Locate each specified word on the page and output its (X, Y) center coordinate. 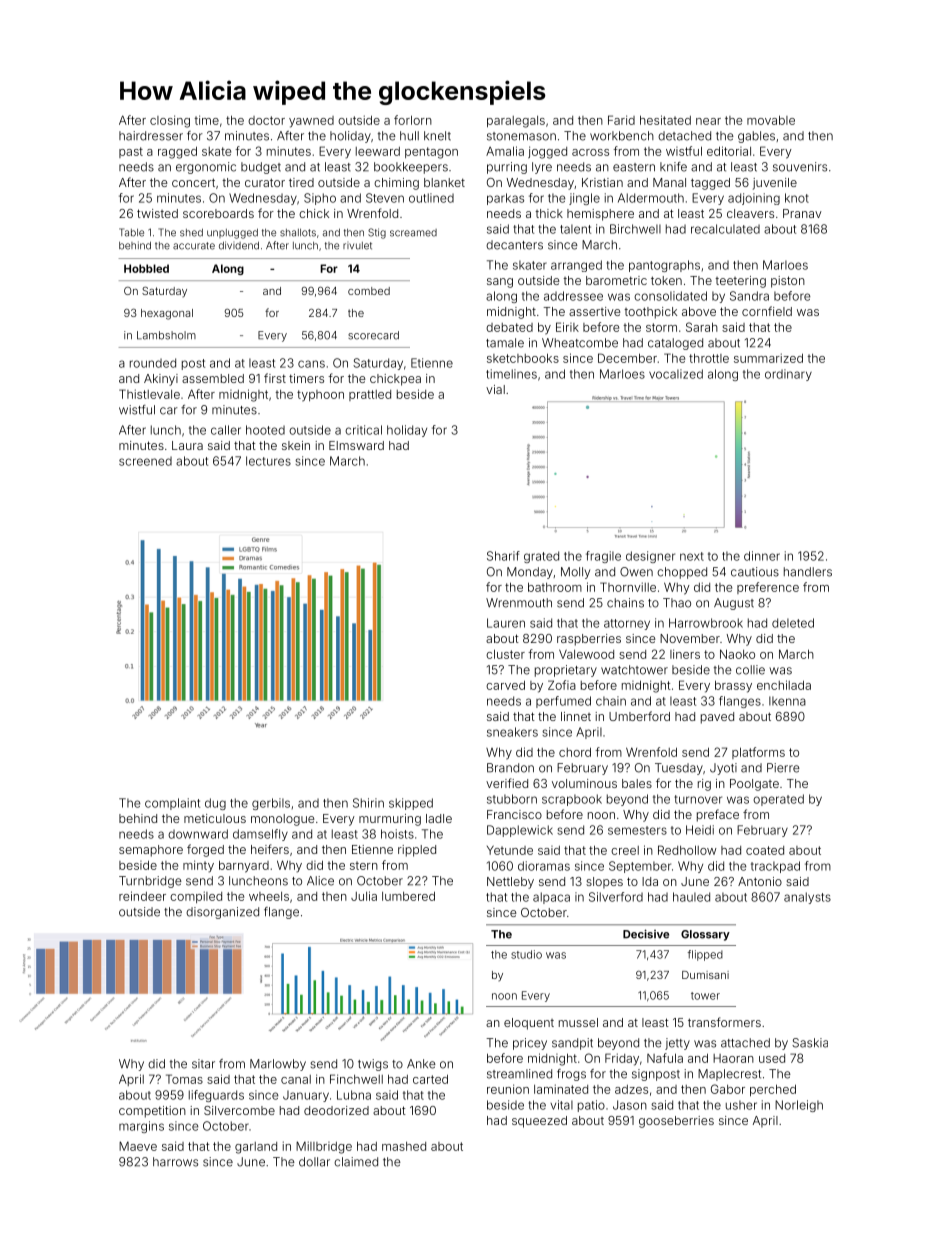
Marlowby (278, 1065)
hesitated (665, 120)
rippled (417, 851)
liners (685, 654)
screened (145, 461)
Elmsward (356, 445)
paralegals (516, 122)
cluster (505, 654)
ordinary (788, 375)
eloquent (529, 1024)
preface (718, 815)
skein (296, 445)
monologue (282, 820)
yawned (311, 122)
